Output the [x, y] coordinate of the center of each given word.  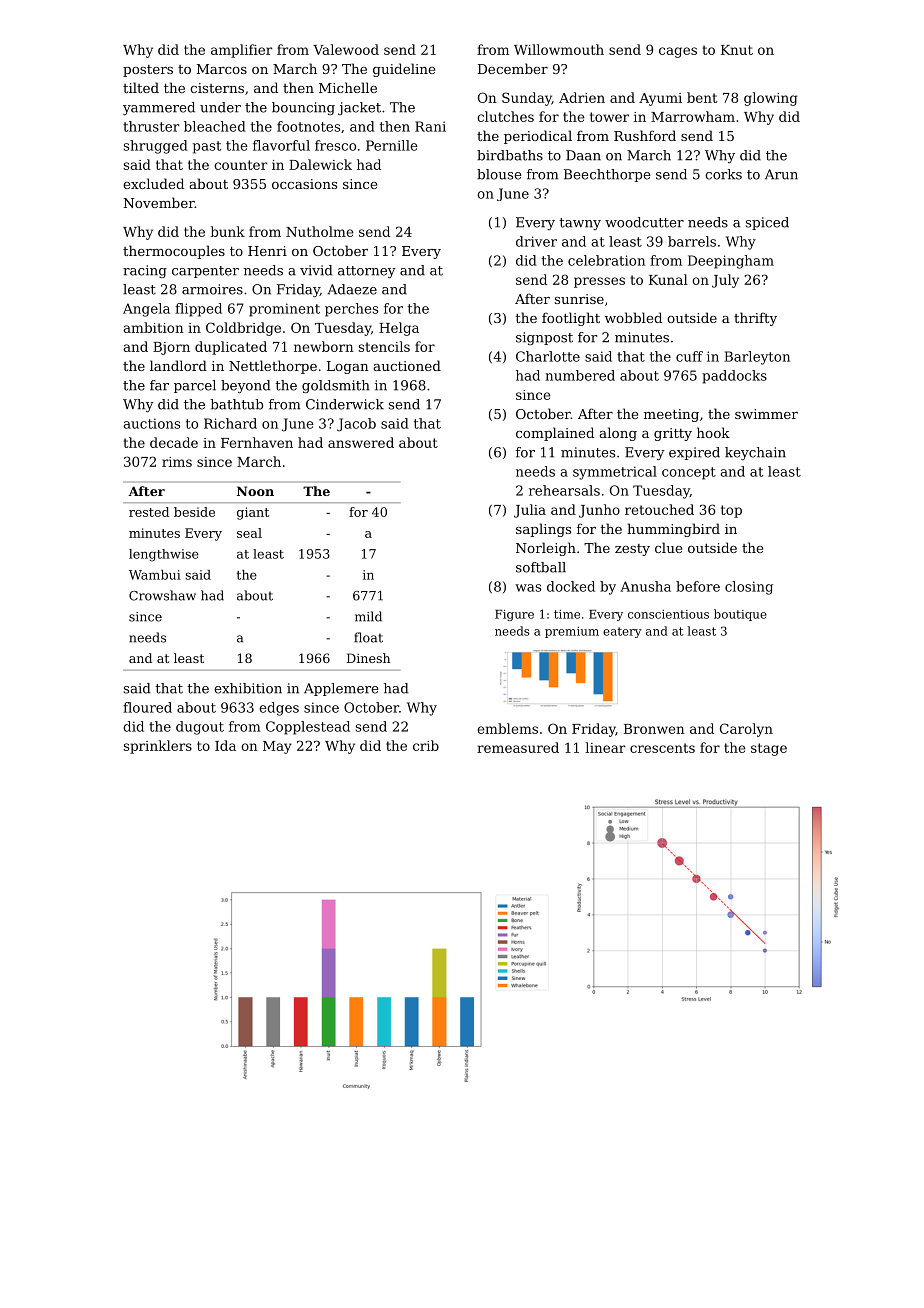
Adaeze [352, 289]
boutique [740, 615]
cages [678, 52]
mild [368, 616]
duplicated [231, 348]
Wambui [155, 575]
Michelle [348, 87]
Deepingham [731, 262]
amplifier [241, 51]
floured [147, 707]
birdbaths [510, 155]
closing [749, 588]
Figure [514, 615]
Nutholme [319, 231]
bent [702, 97]
